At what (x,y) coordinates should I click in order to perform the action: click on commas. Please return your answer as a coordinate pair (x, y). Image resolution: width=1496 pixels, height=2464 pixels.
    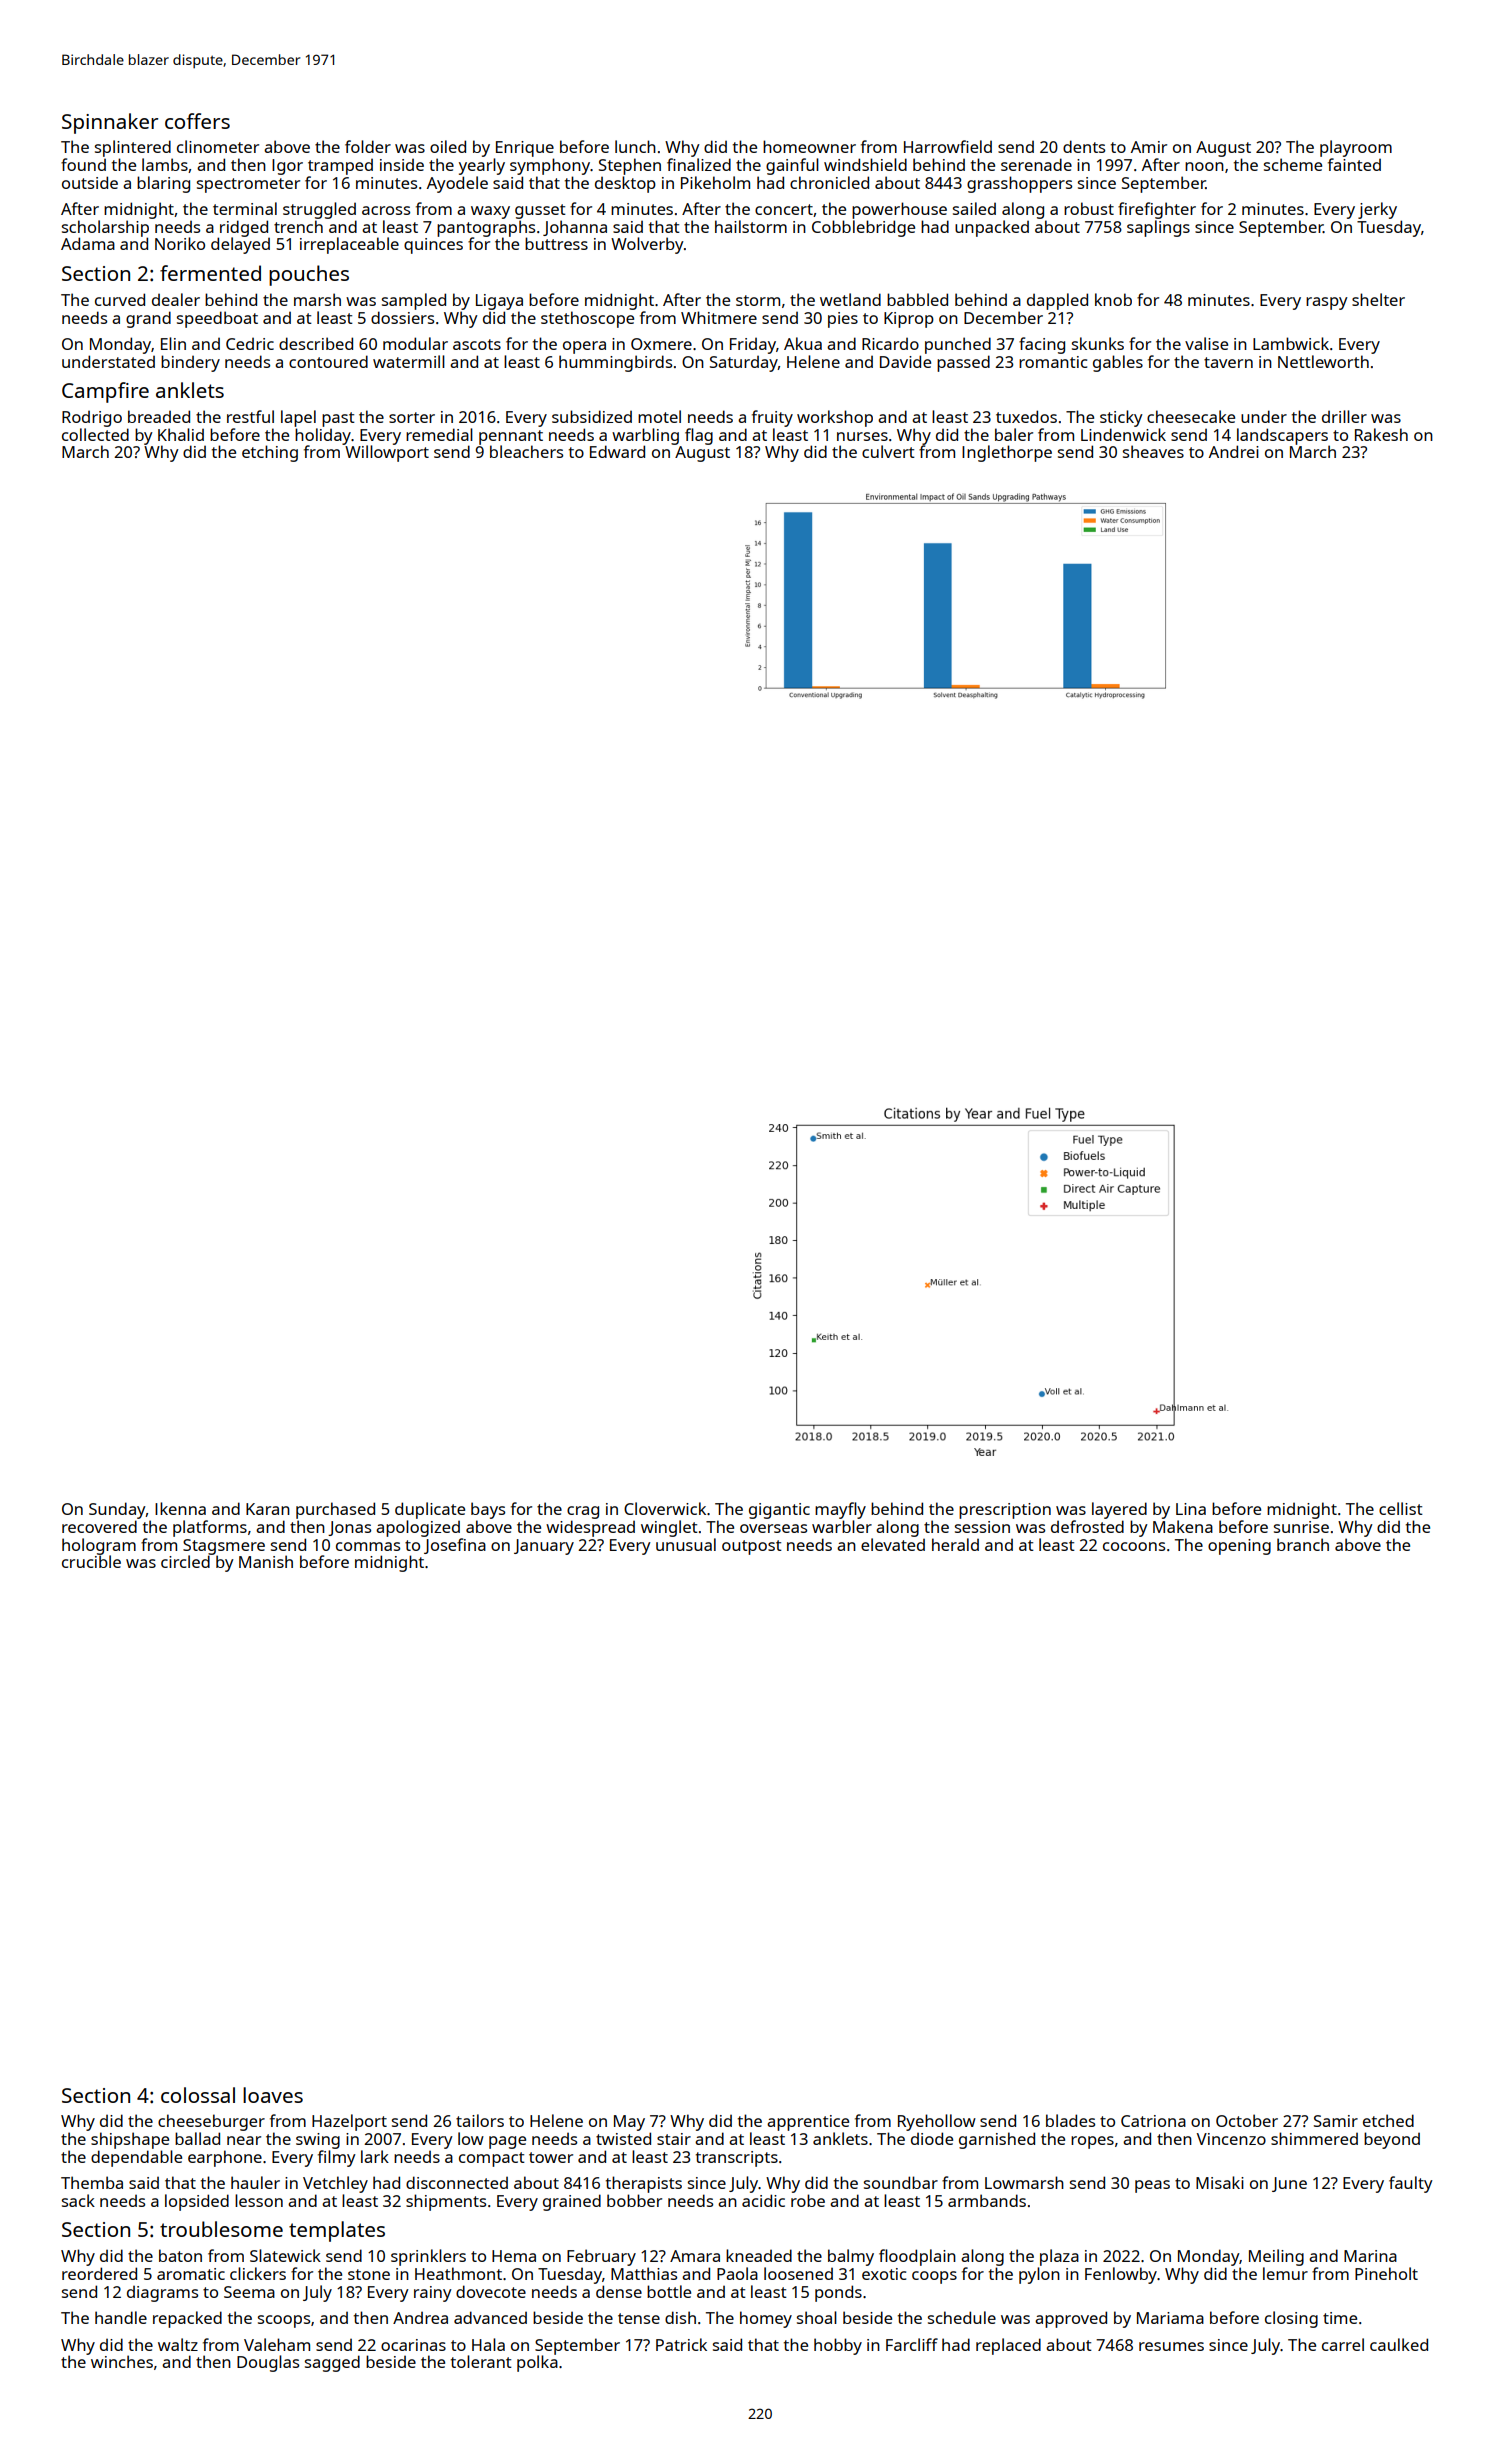
    Looking at the image, I should click on (368, 1546).
